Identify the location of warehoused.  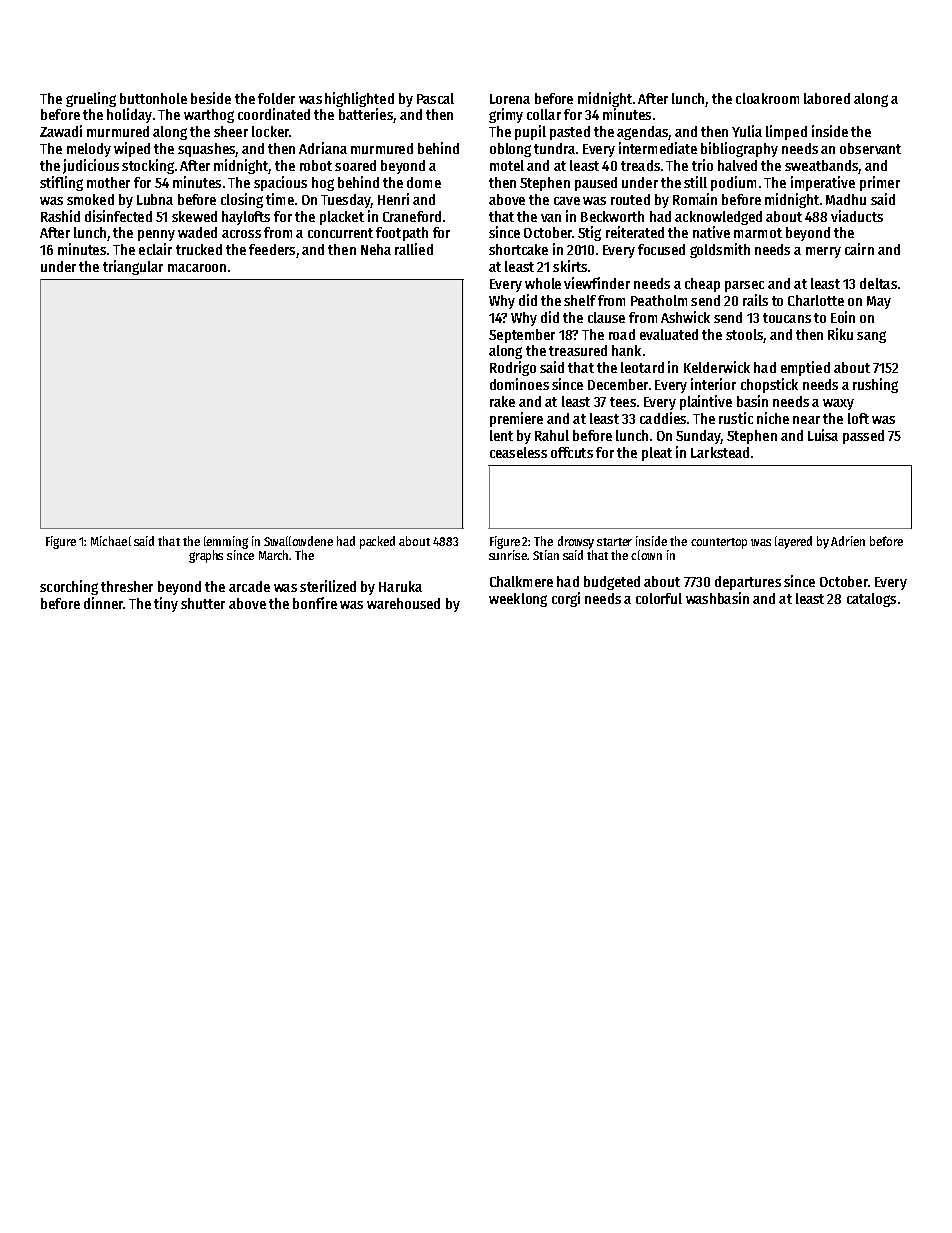
(403, 603).
